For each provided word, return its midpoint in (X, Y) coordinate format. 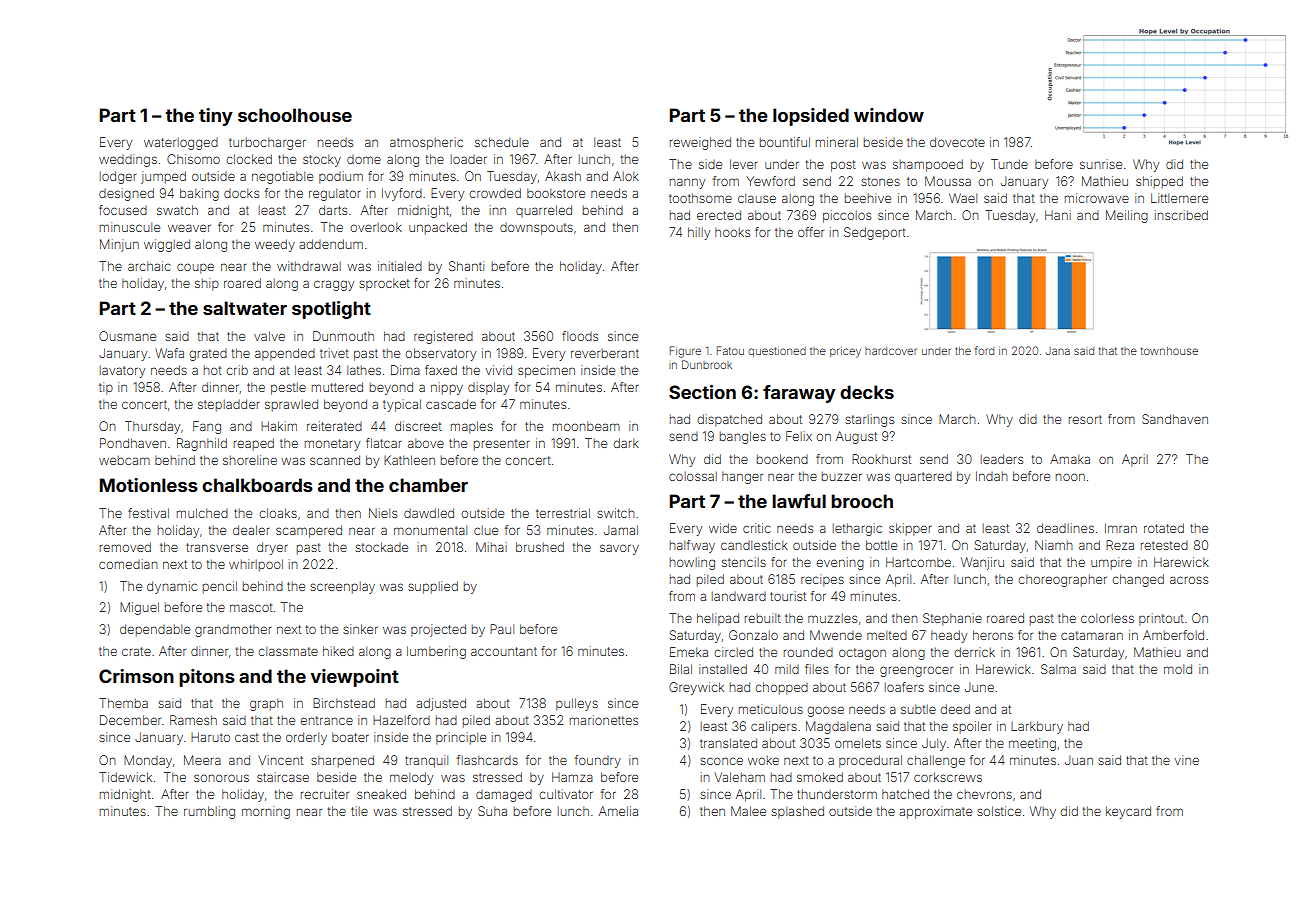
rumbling (209, 812)
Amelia (618, 811)
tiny (216, 117)
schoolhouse (295, 115)
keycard (1128, 812)
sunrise (1101, 164)
